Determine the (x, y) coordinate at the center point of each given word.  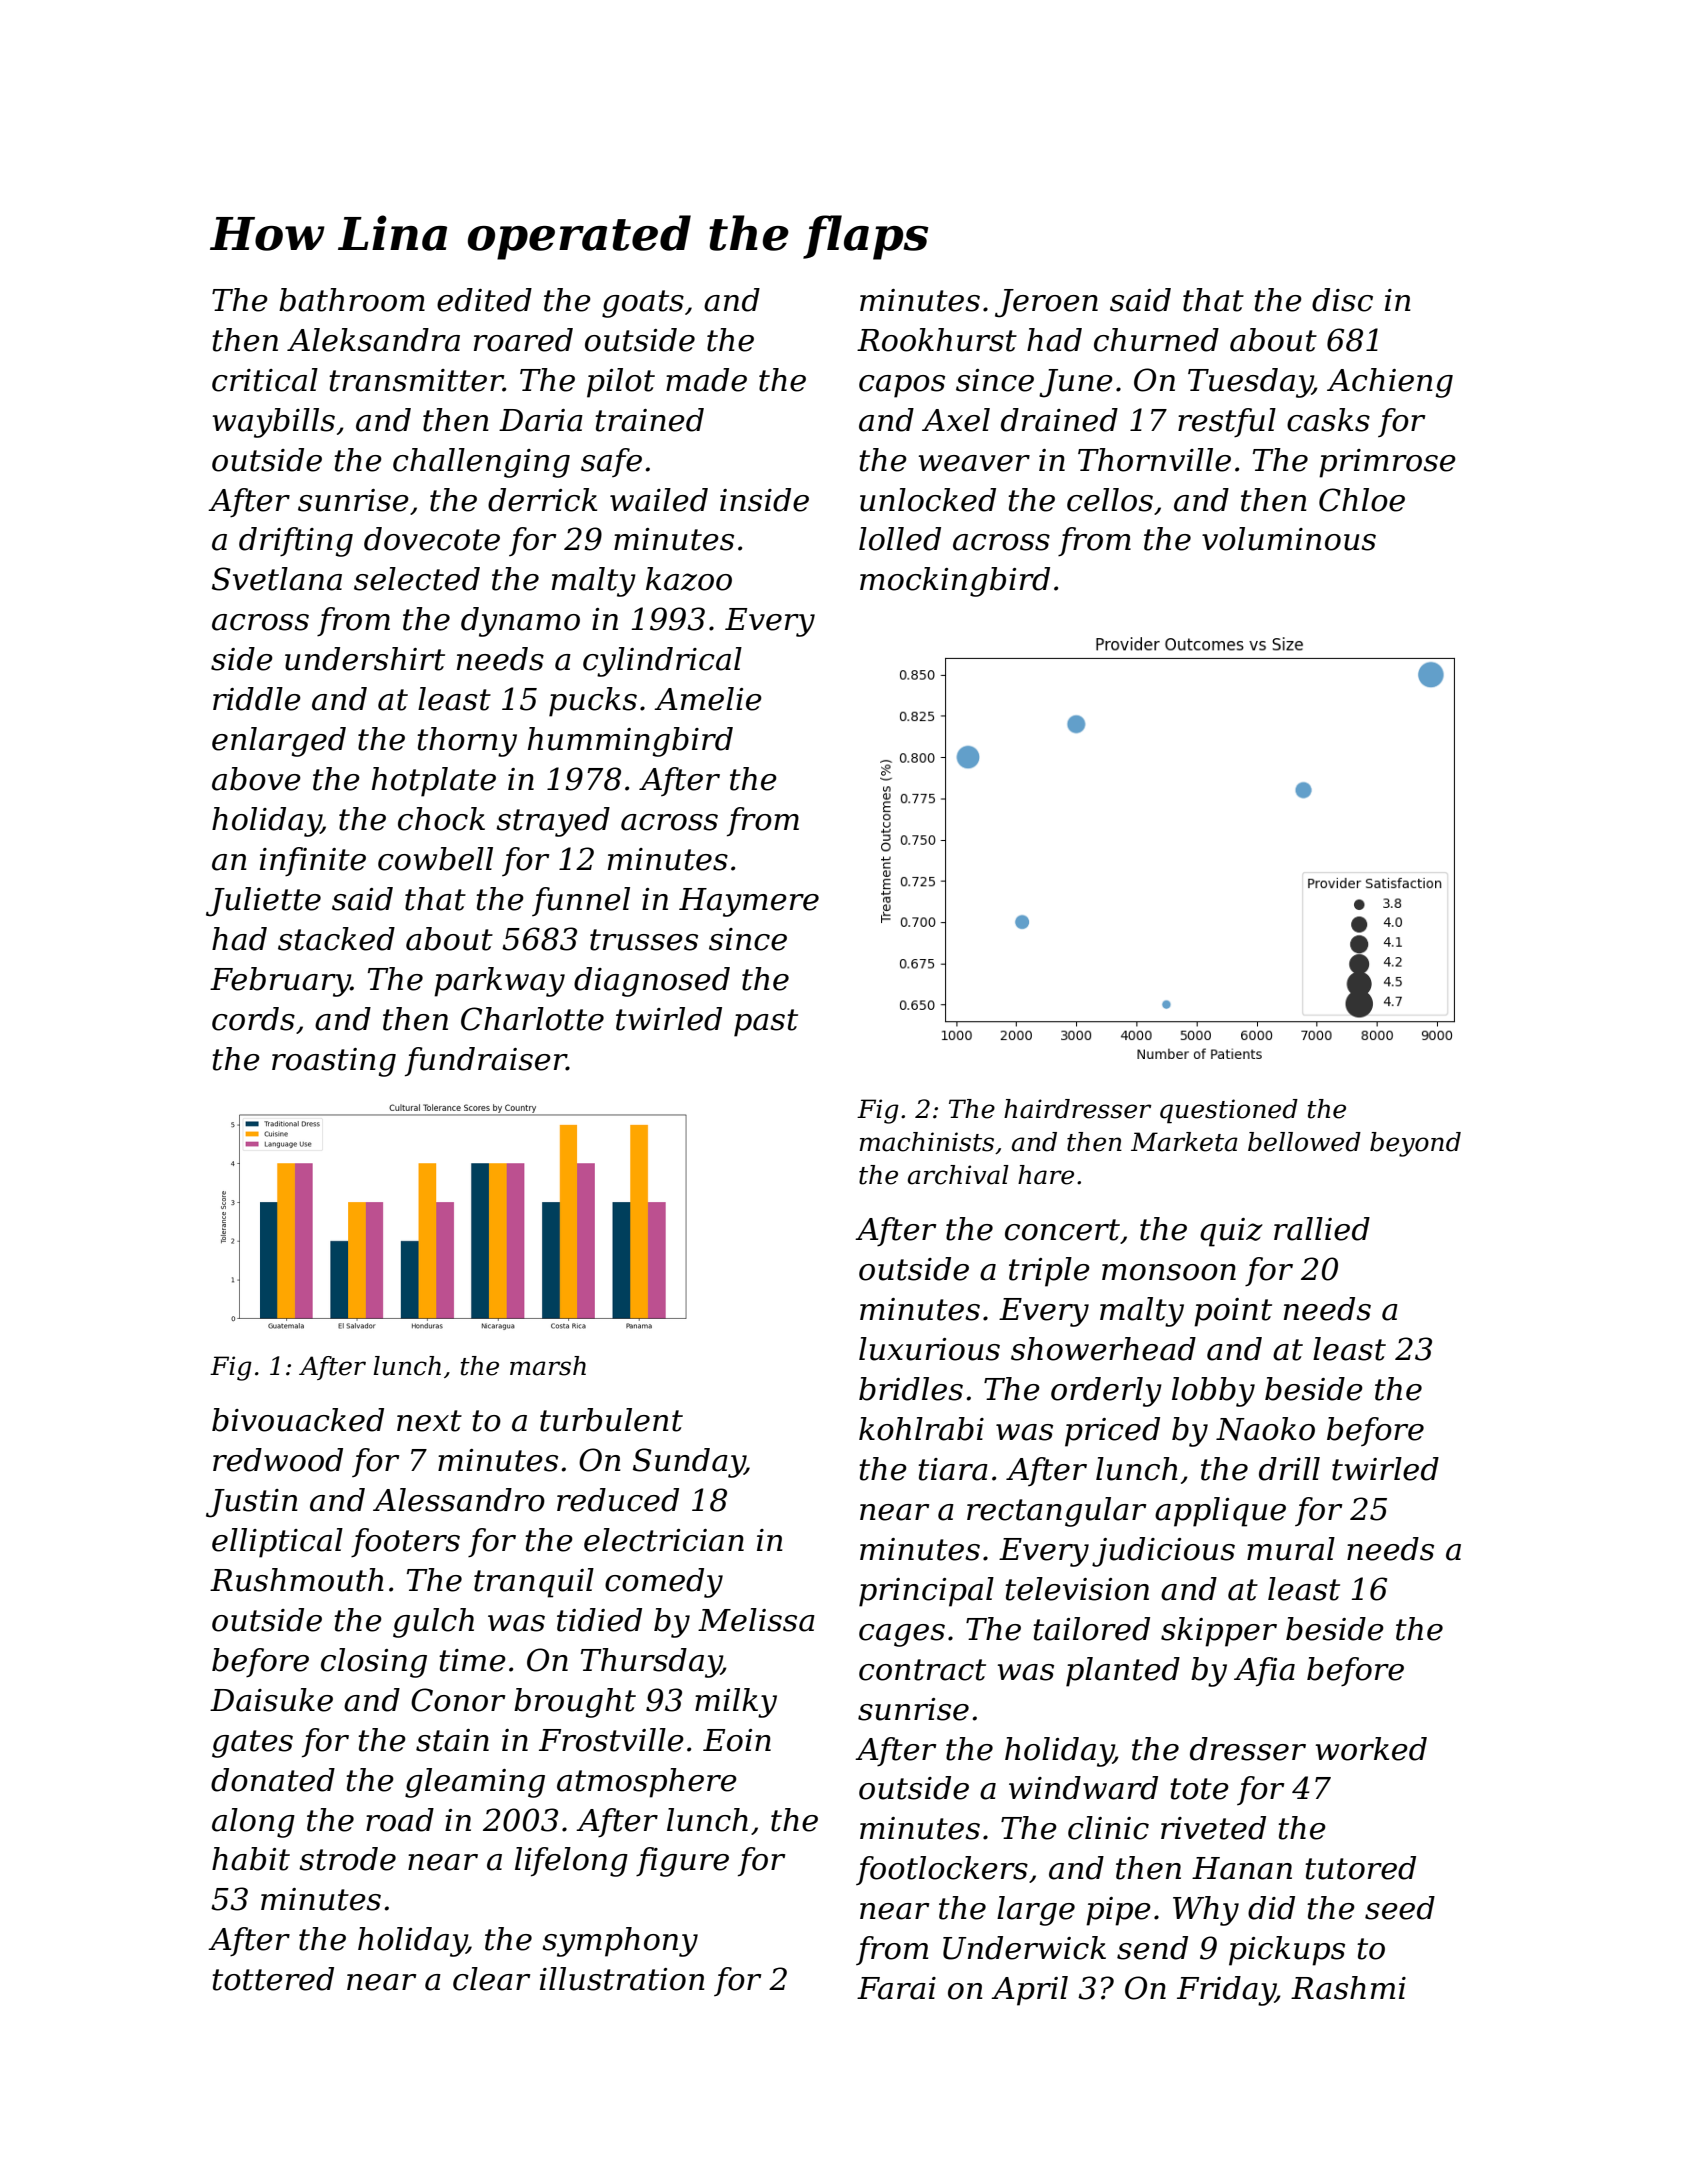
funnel (581, 901)
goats (643, 304)
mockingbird (955, 582)
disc (1342, 300)
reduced (618, 1500)
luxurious (929, 1349)
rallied (1322, 1229)
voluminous (1289, 539)
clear (491, 1979)
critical (265, 380)
